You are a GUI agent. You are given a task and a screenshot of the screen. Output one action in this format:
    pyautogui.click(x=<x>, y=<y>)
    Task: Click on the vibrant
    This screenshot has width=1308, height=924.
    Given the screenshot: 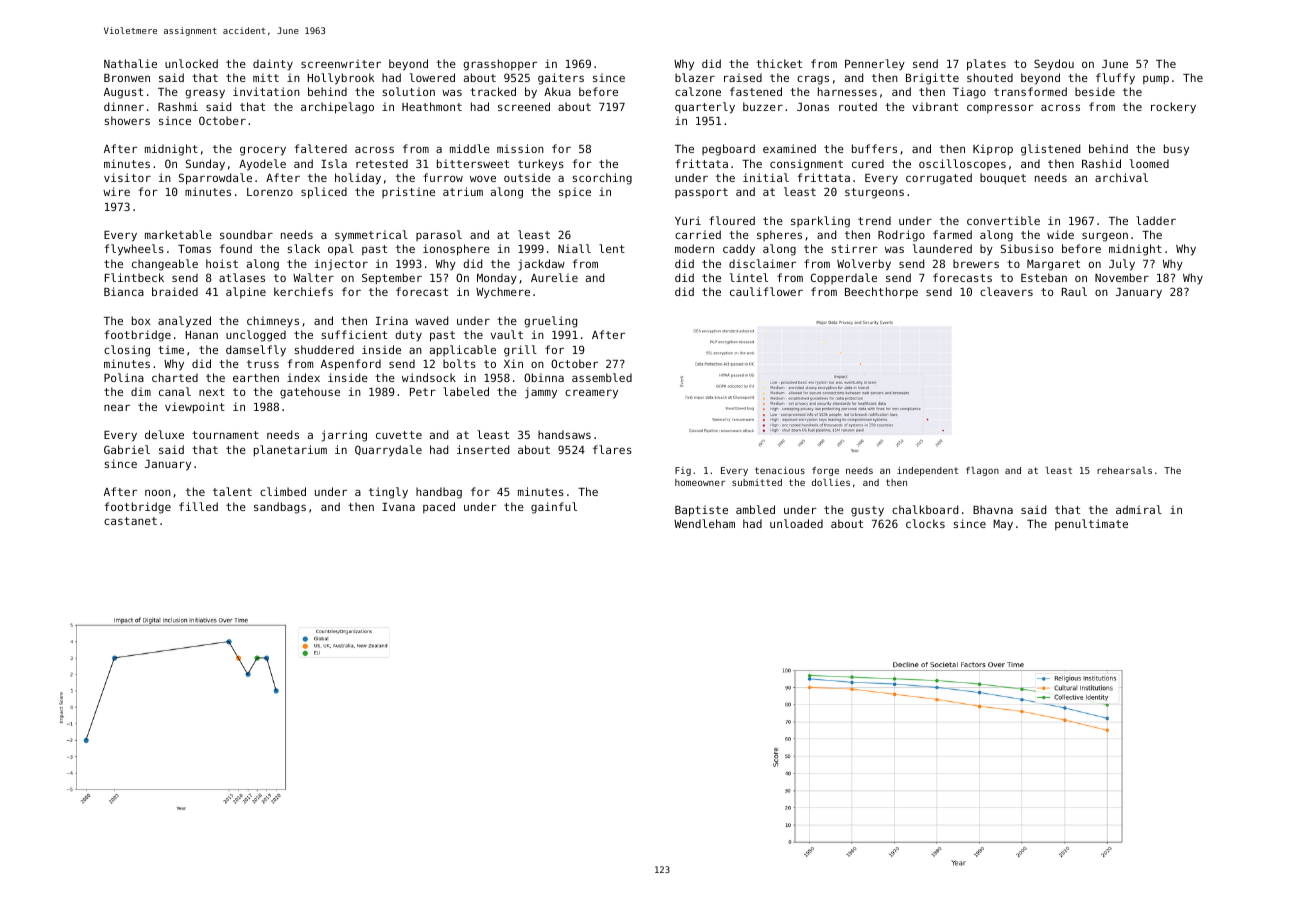 What is the action you would take?
    pyautogui.click(x=935, y=106)
